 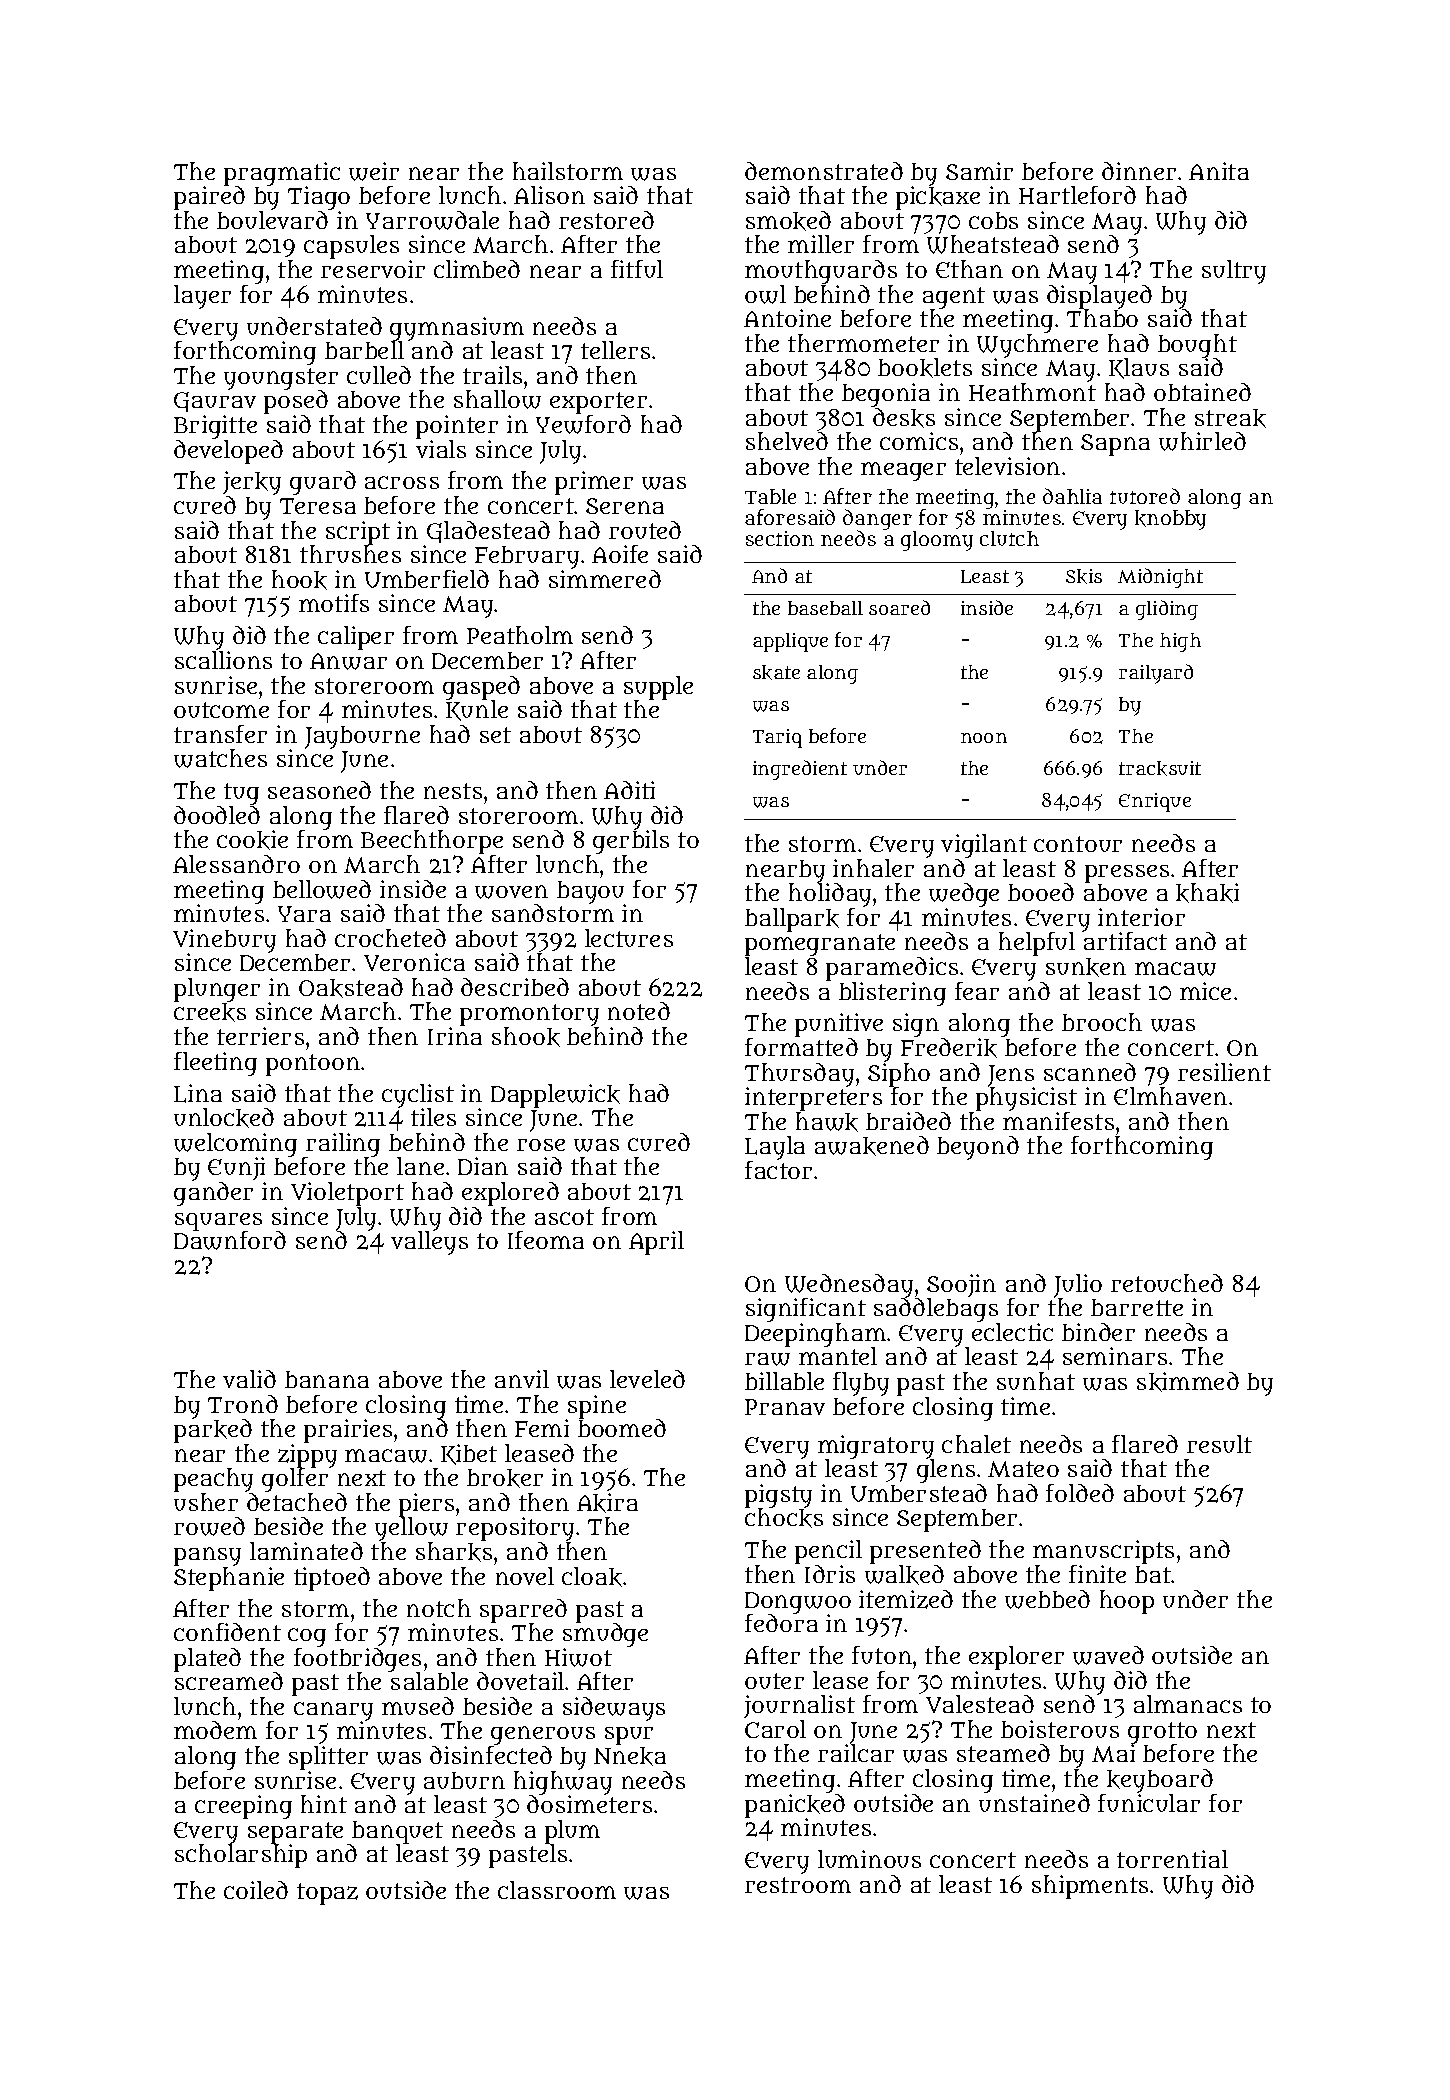 I want to click on Carol, so click(x=775, y=1729).
